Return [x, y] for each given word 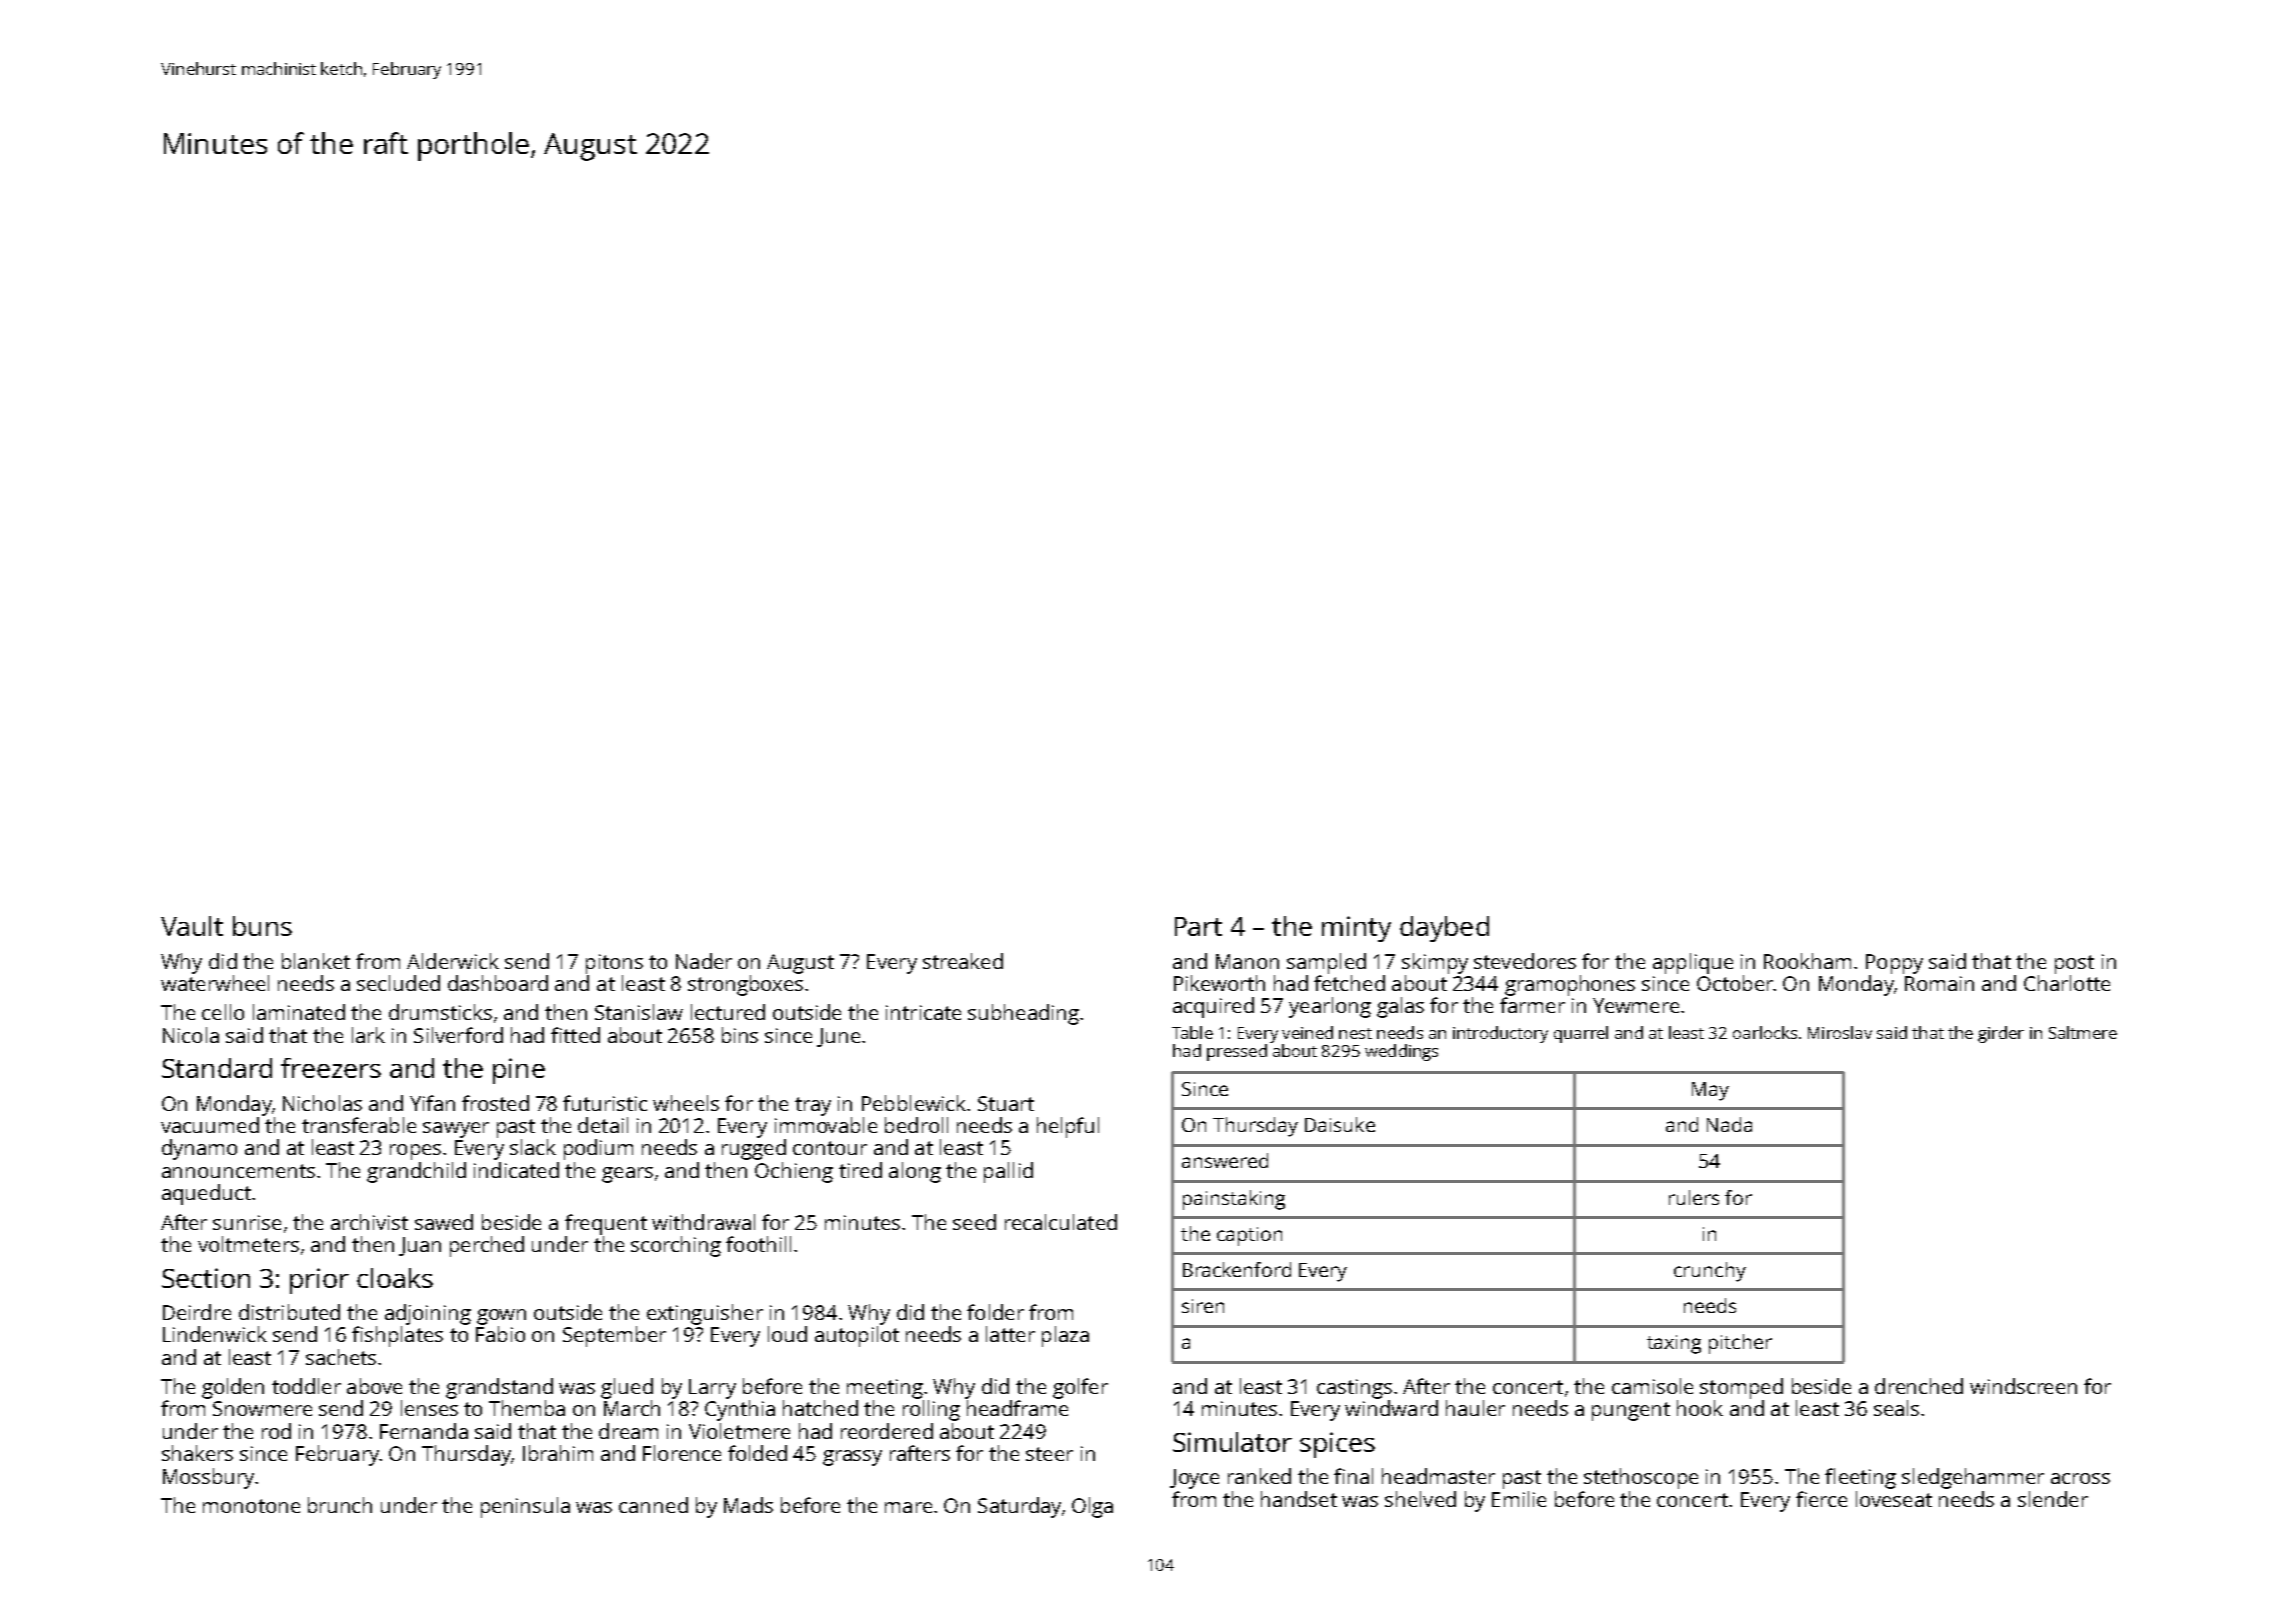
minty [1356, 929]
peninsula [525, 1507]
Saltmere [2083, 1032]
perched [487, 1246]
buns [262, 926]
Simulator [1232, 1442]
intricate [923, 1012]
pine [519, 1071]
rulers [1694, 1197]
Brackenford [1237, 1269]
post [2074, 964]
